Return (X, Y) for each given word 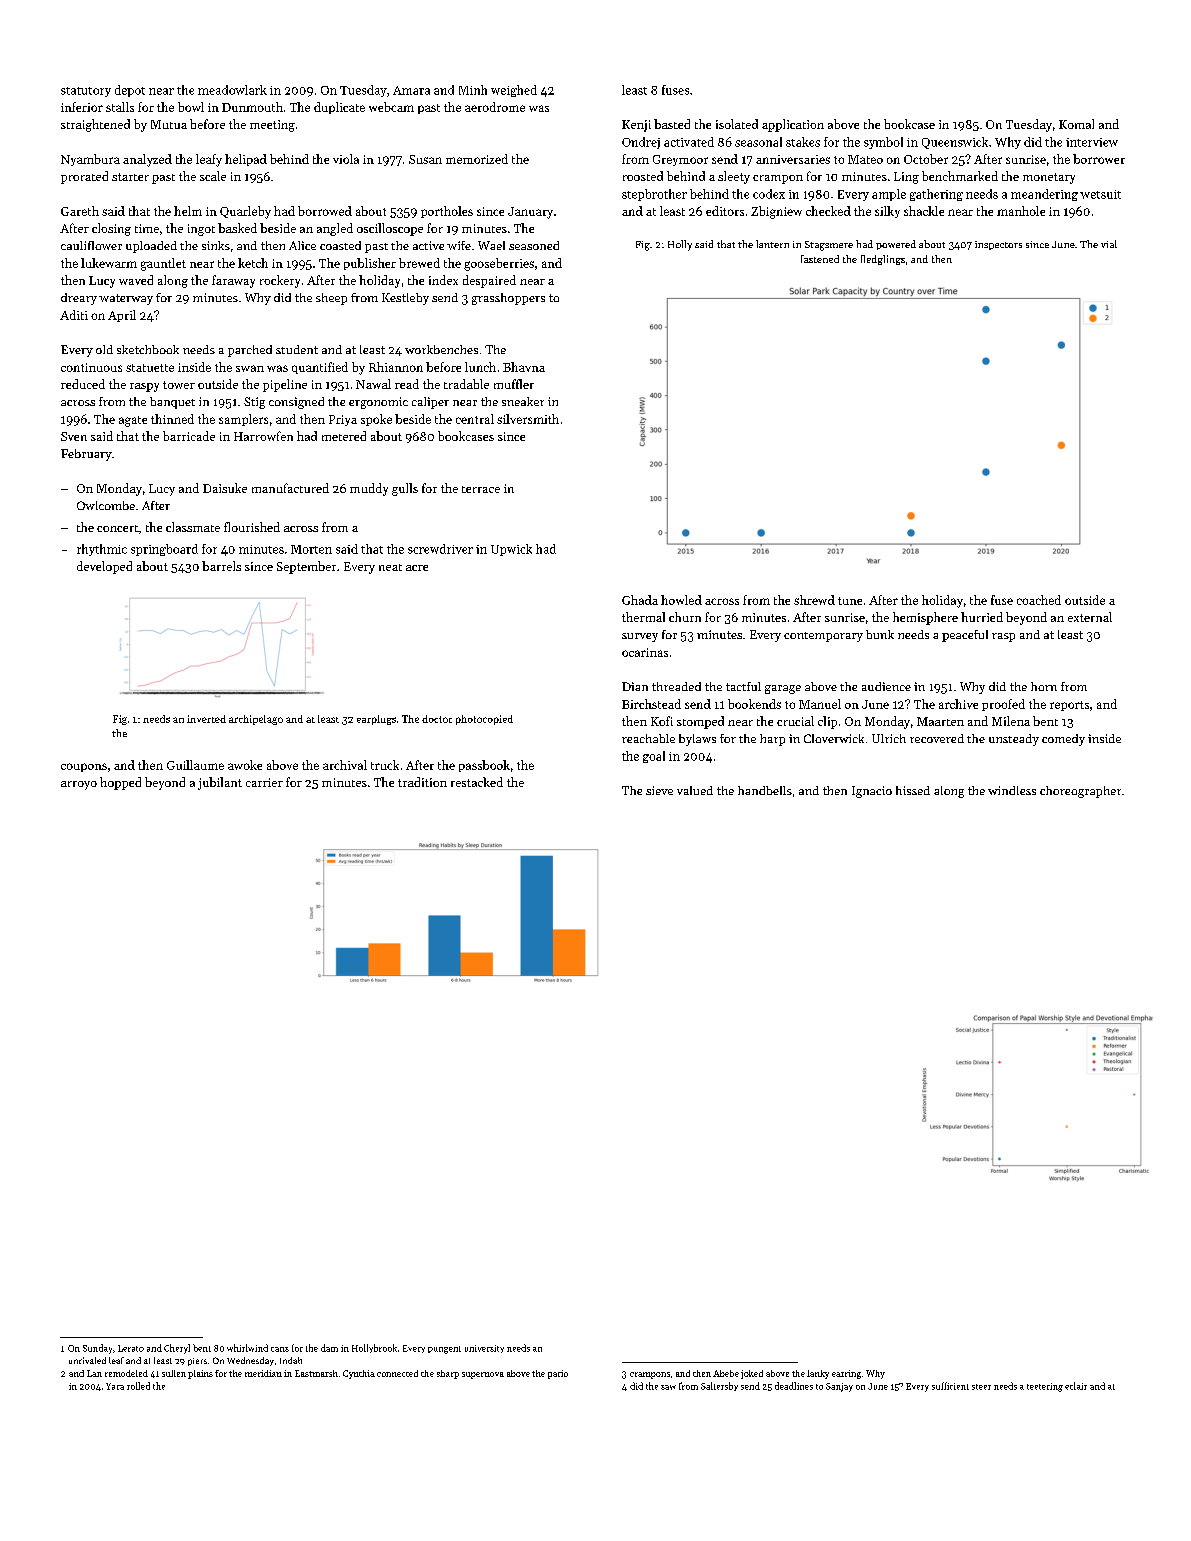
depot (130, 91)
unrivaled (87, 1360)
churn (685, 617)
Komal (1076, 124)
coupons (84, 767)
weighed (514, 91)
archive (958, 704)
